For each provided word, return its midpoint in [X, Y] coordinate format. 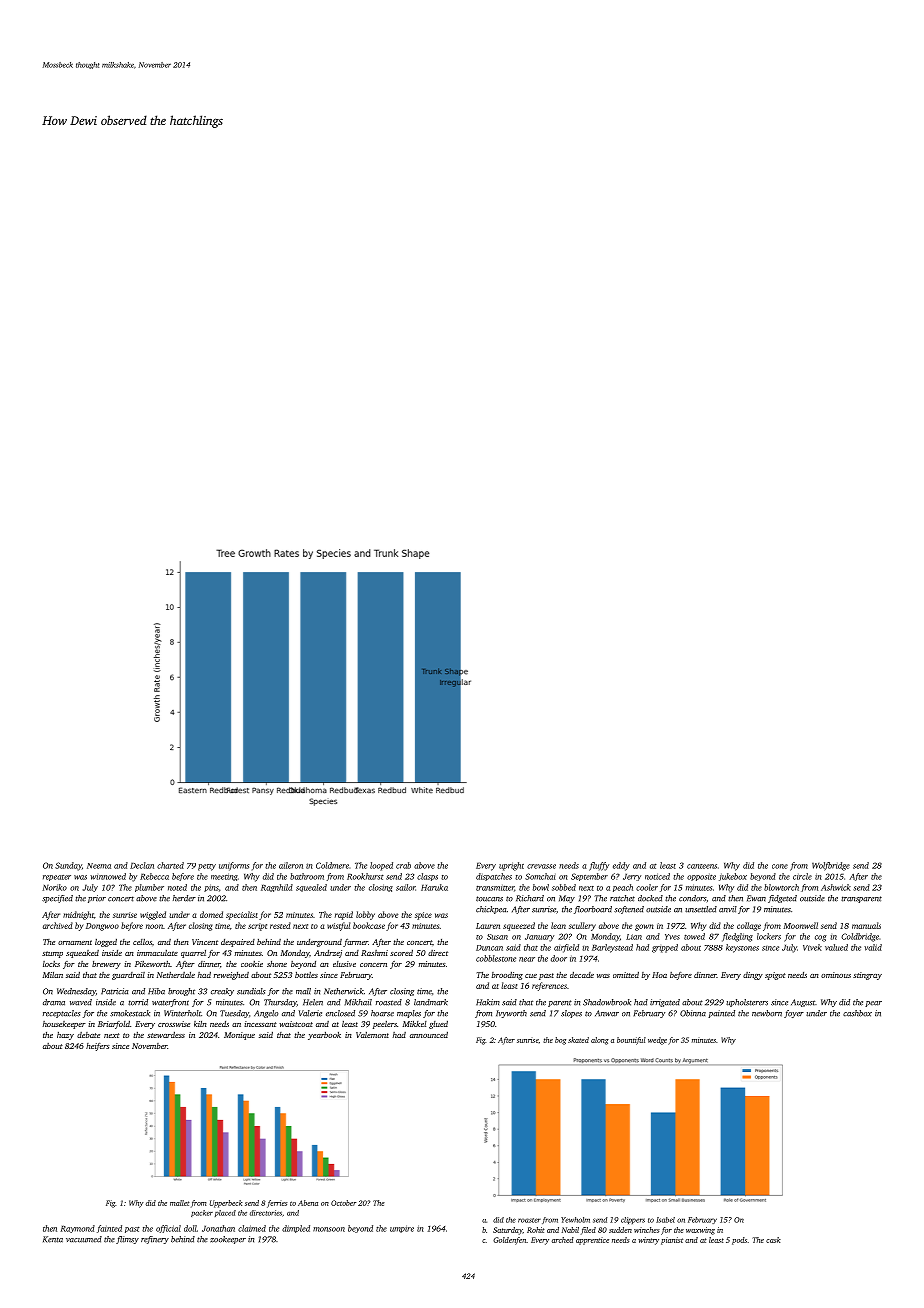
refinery [155, 1240]
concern [373, 965]
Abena [308, 1203]
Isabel [665, 1220]
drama [54, 1002]
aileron [291, 865]
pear [873, 1004]
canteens [702, 866]
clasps [427, 877]
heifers [98, 1047]
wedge [657, 1041]
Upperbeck [226, 1204]
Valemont [372, 1035]
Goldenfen [509, 1241]
